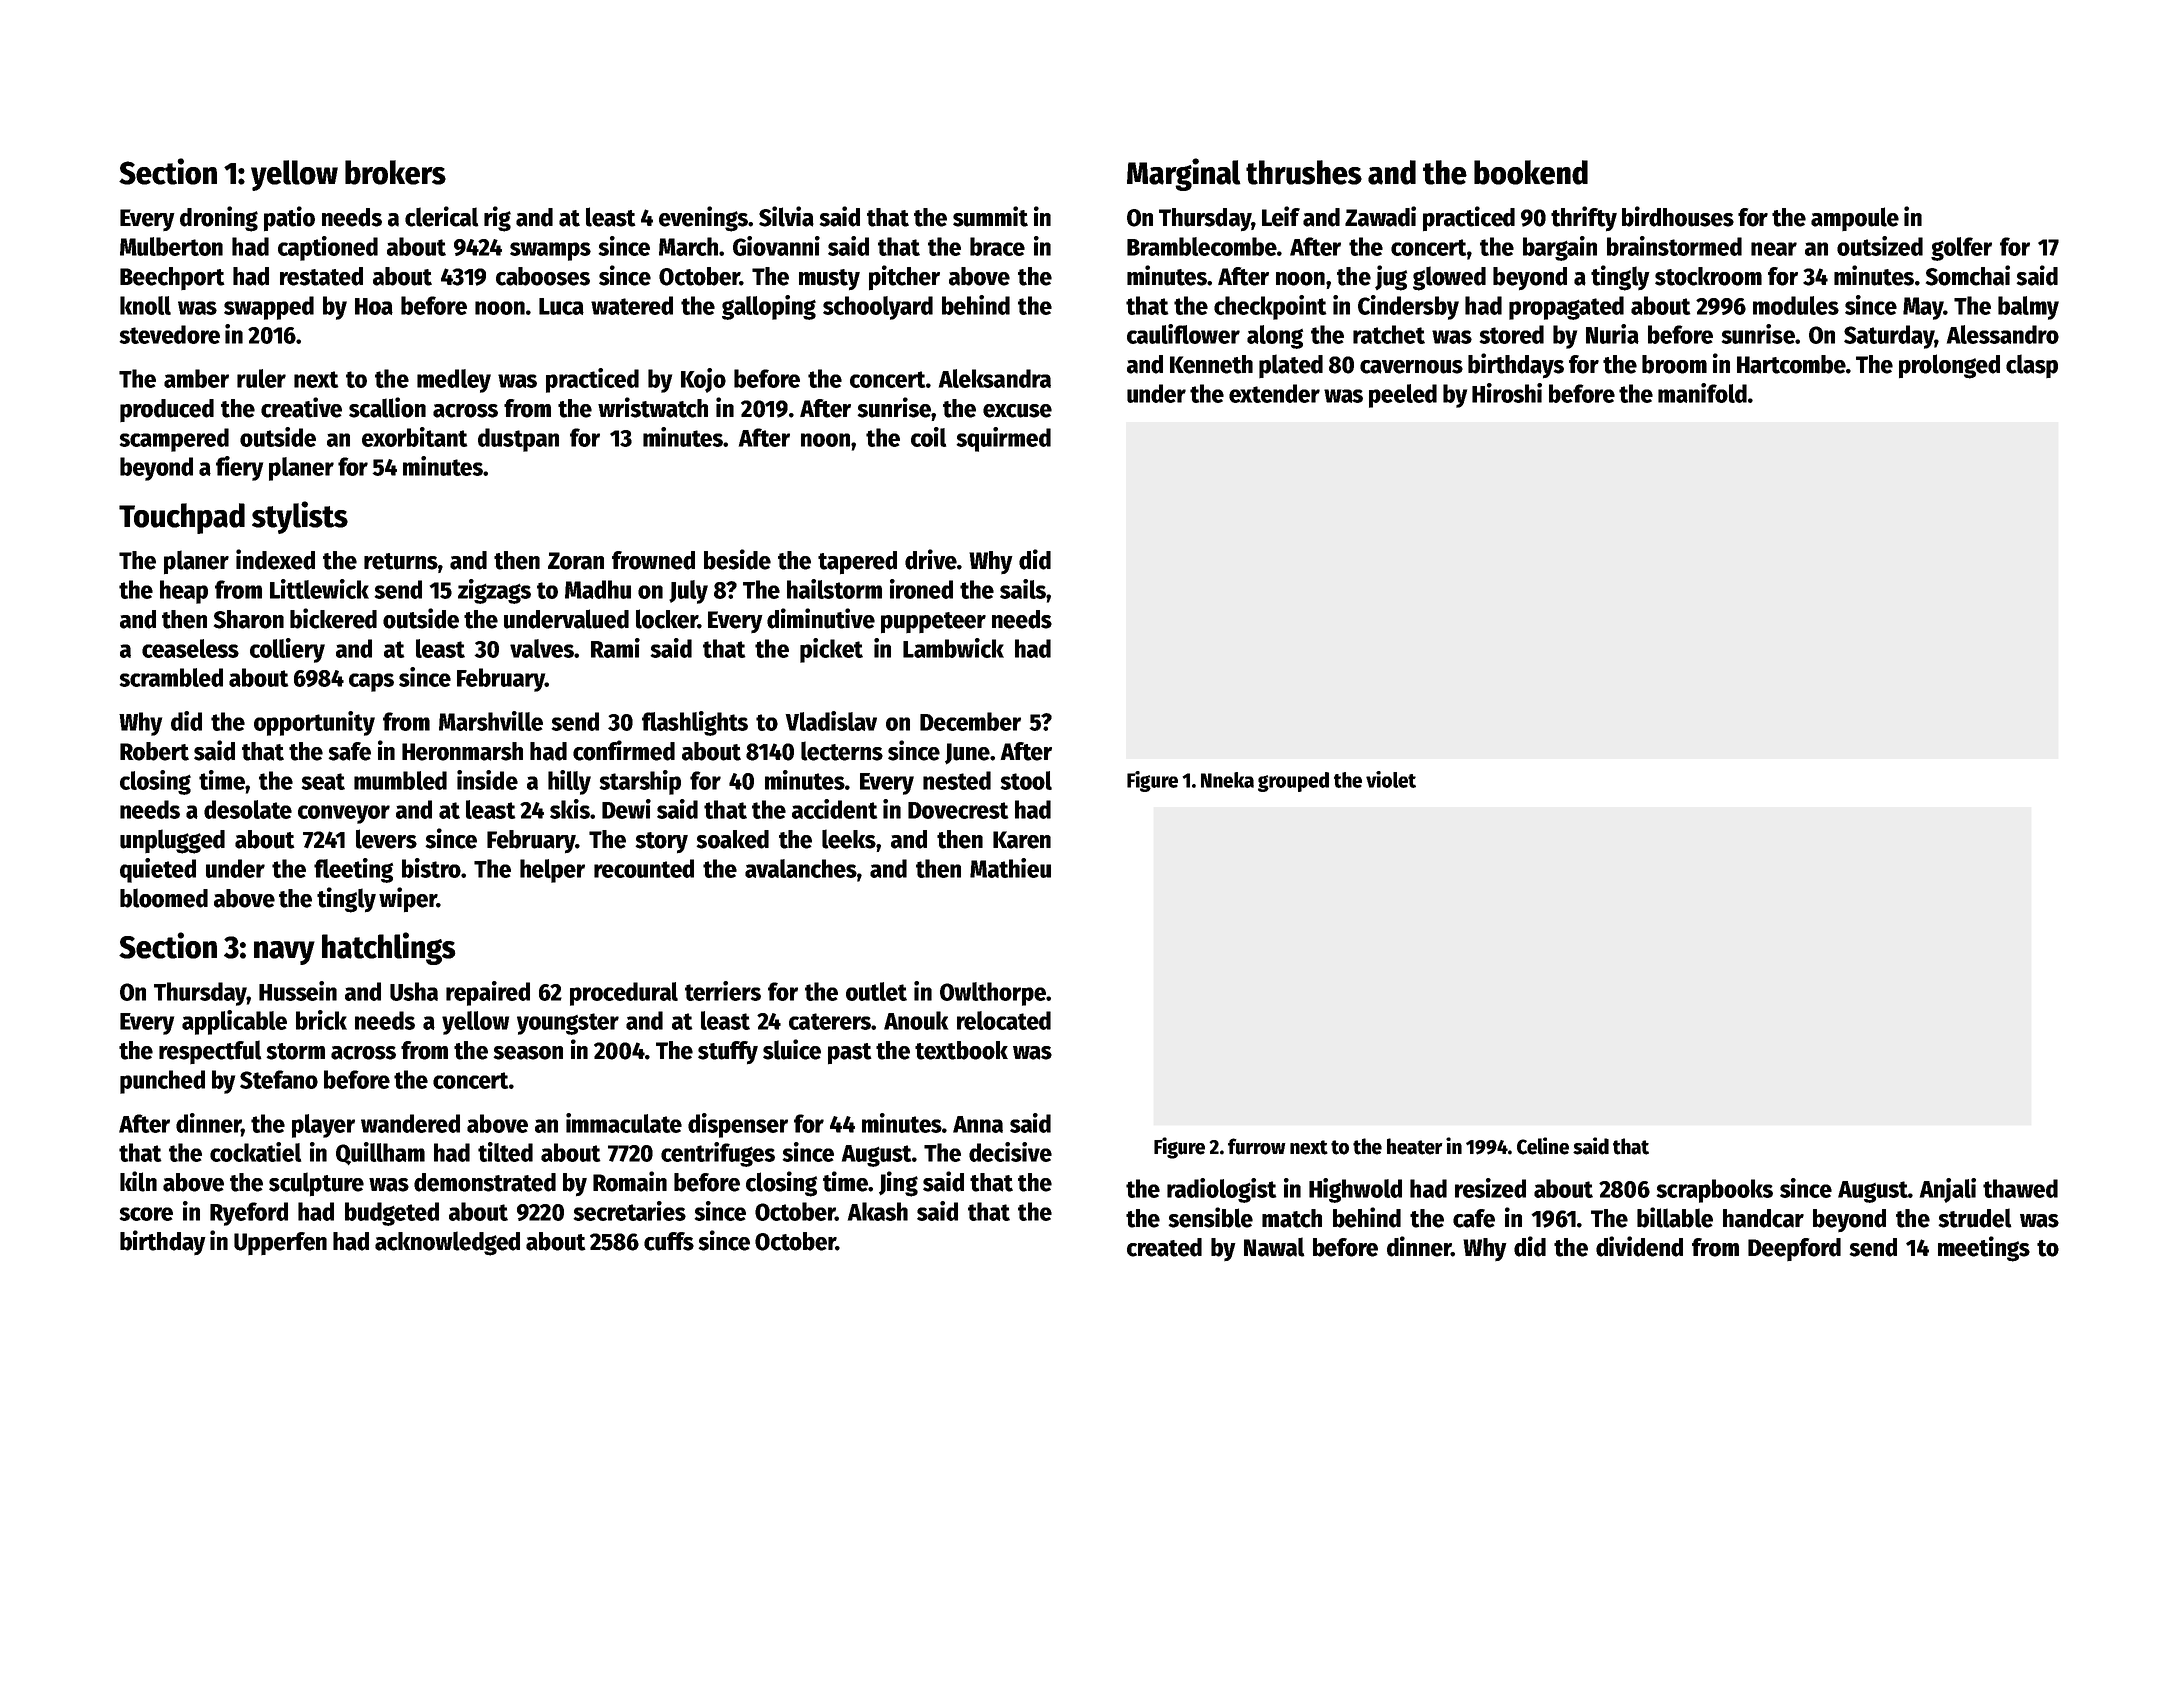  Describe the element at coordinates (158, 870) in the screenshot. I see `quieted` at that location.
